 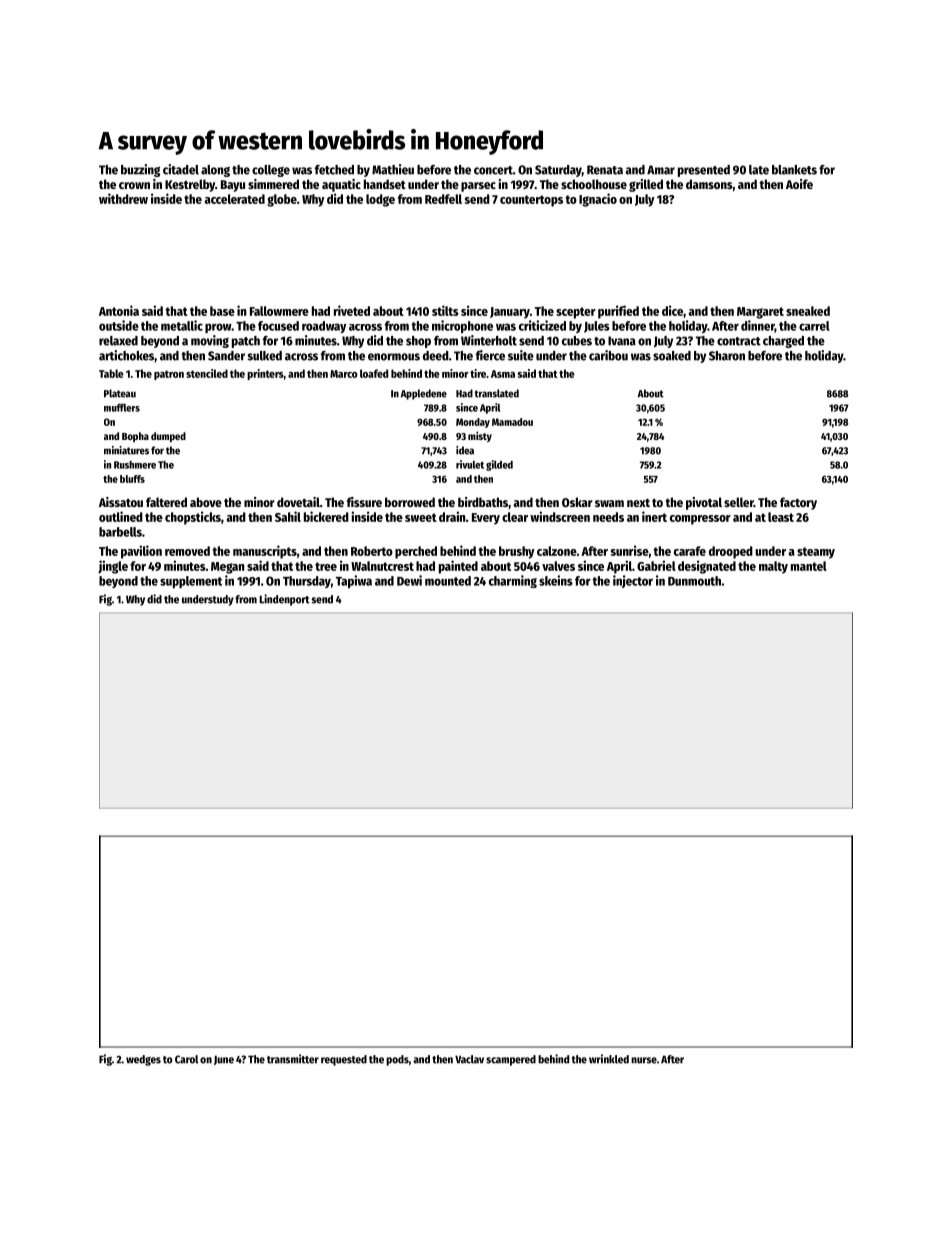 What do you see at coordinates (191, 582) in the screenshot?
I see `supplement` at bounding box center [191, 582].
